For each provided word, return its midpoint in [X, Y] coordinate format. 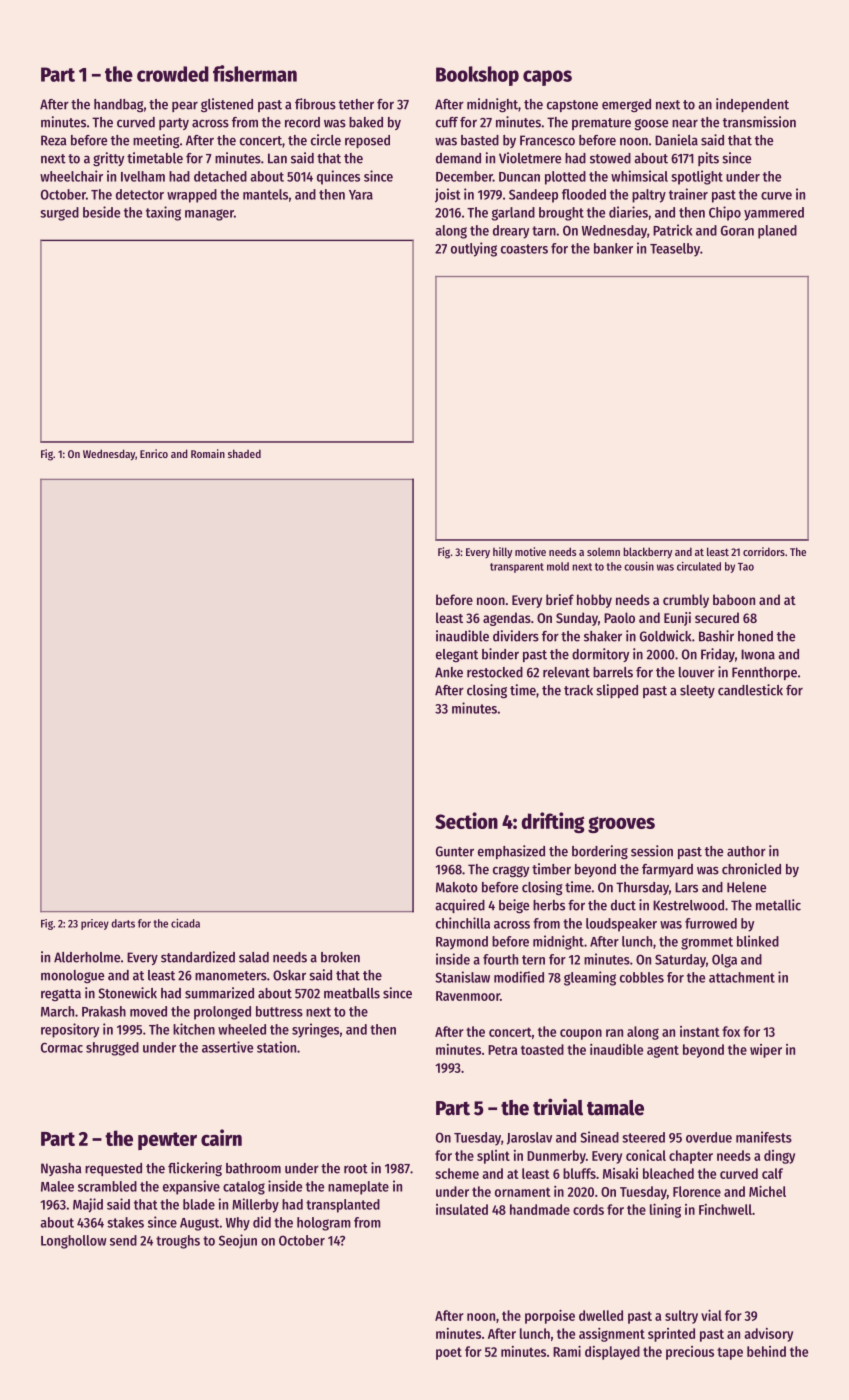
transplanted [343, 1206]
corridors [764, 551]
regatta [61, 995]
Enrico [154, 453]
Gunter [455, 851]
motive [530, 551]
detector [140, 194]
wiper [766, 1051]
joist [447, 195]
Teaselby [675, 250]
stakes [125, 1222]
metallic [778, 905]
